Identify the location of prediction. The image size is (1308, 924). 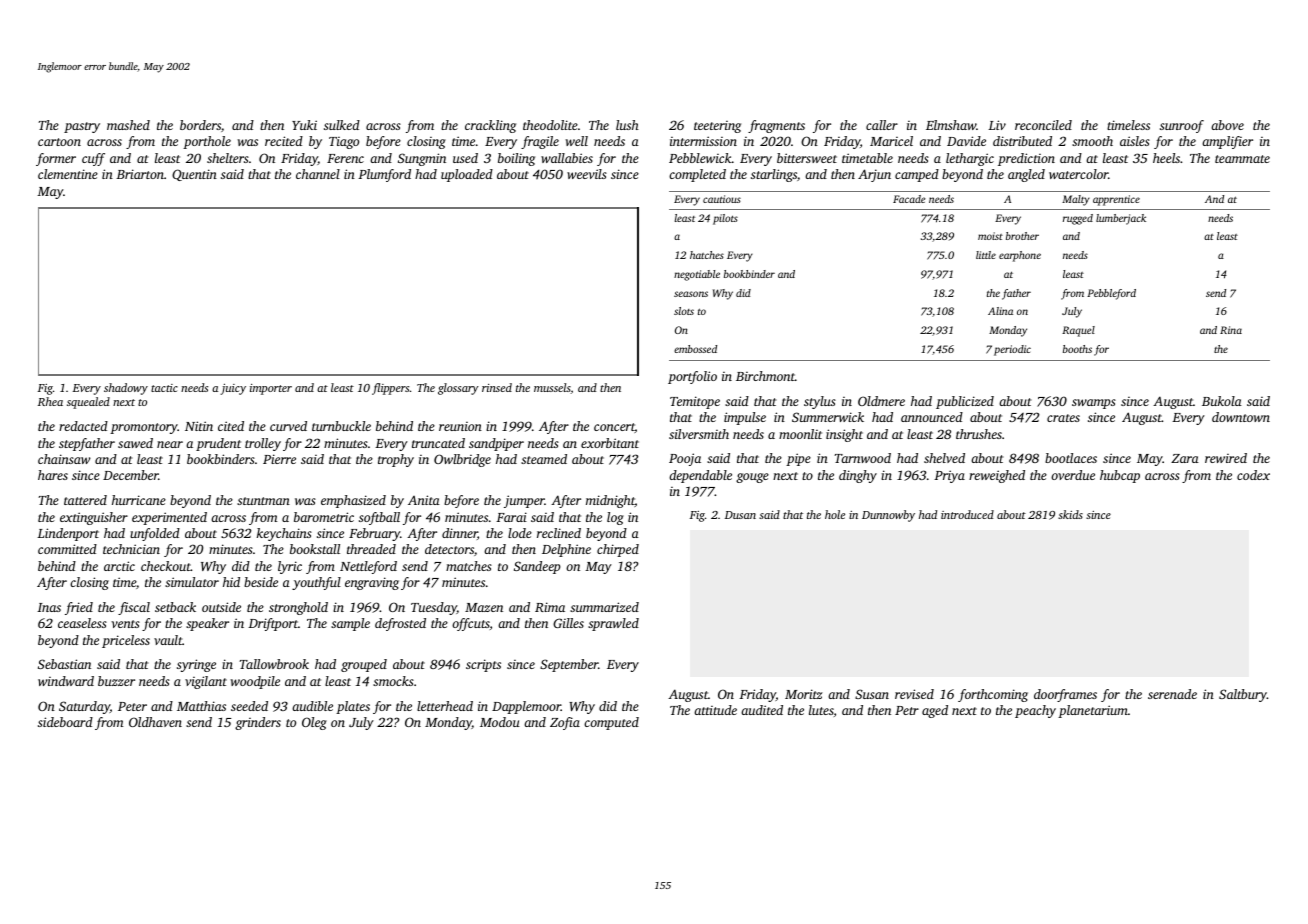
(1026, 159).
